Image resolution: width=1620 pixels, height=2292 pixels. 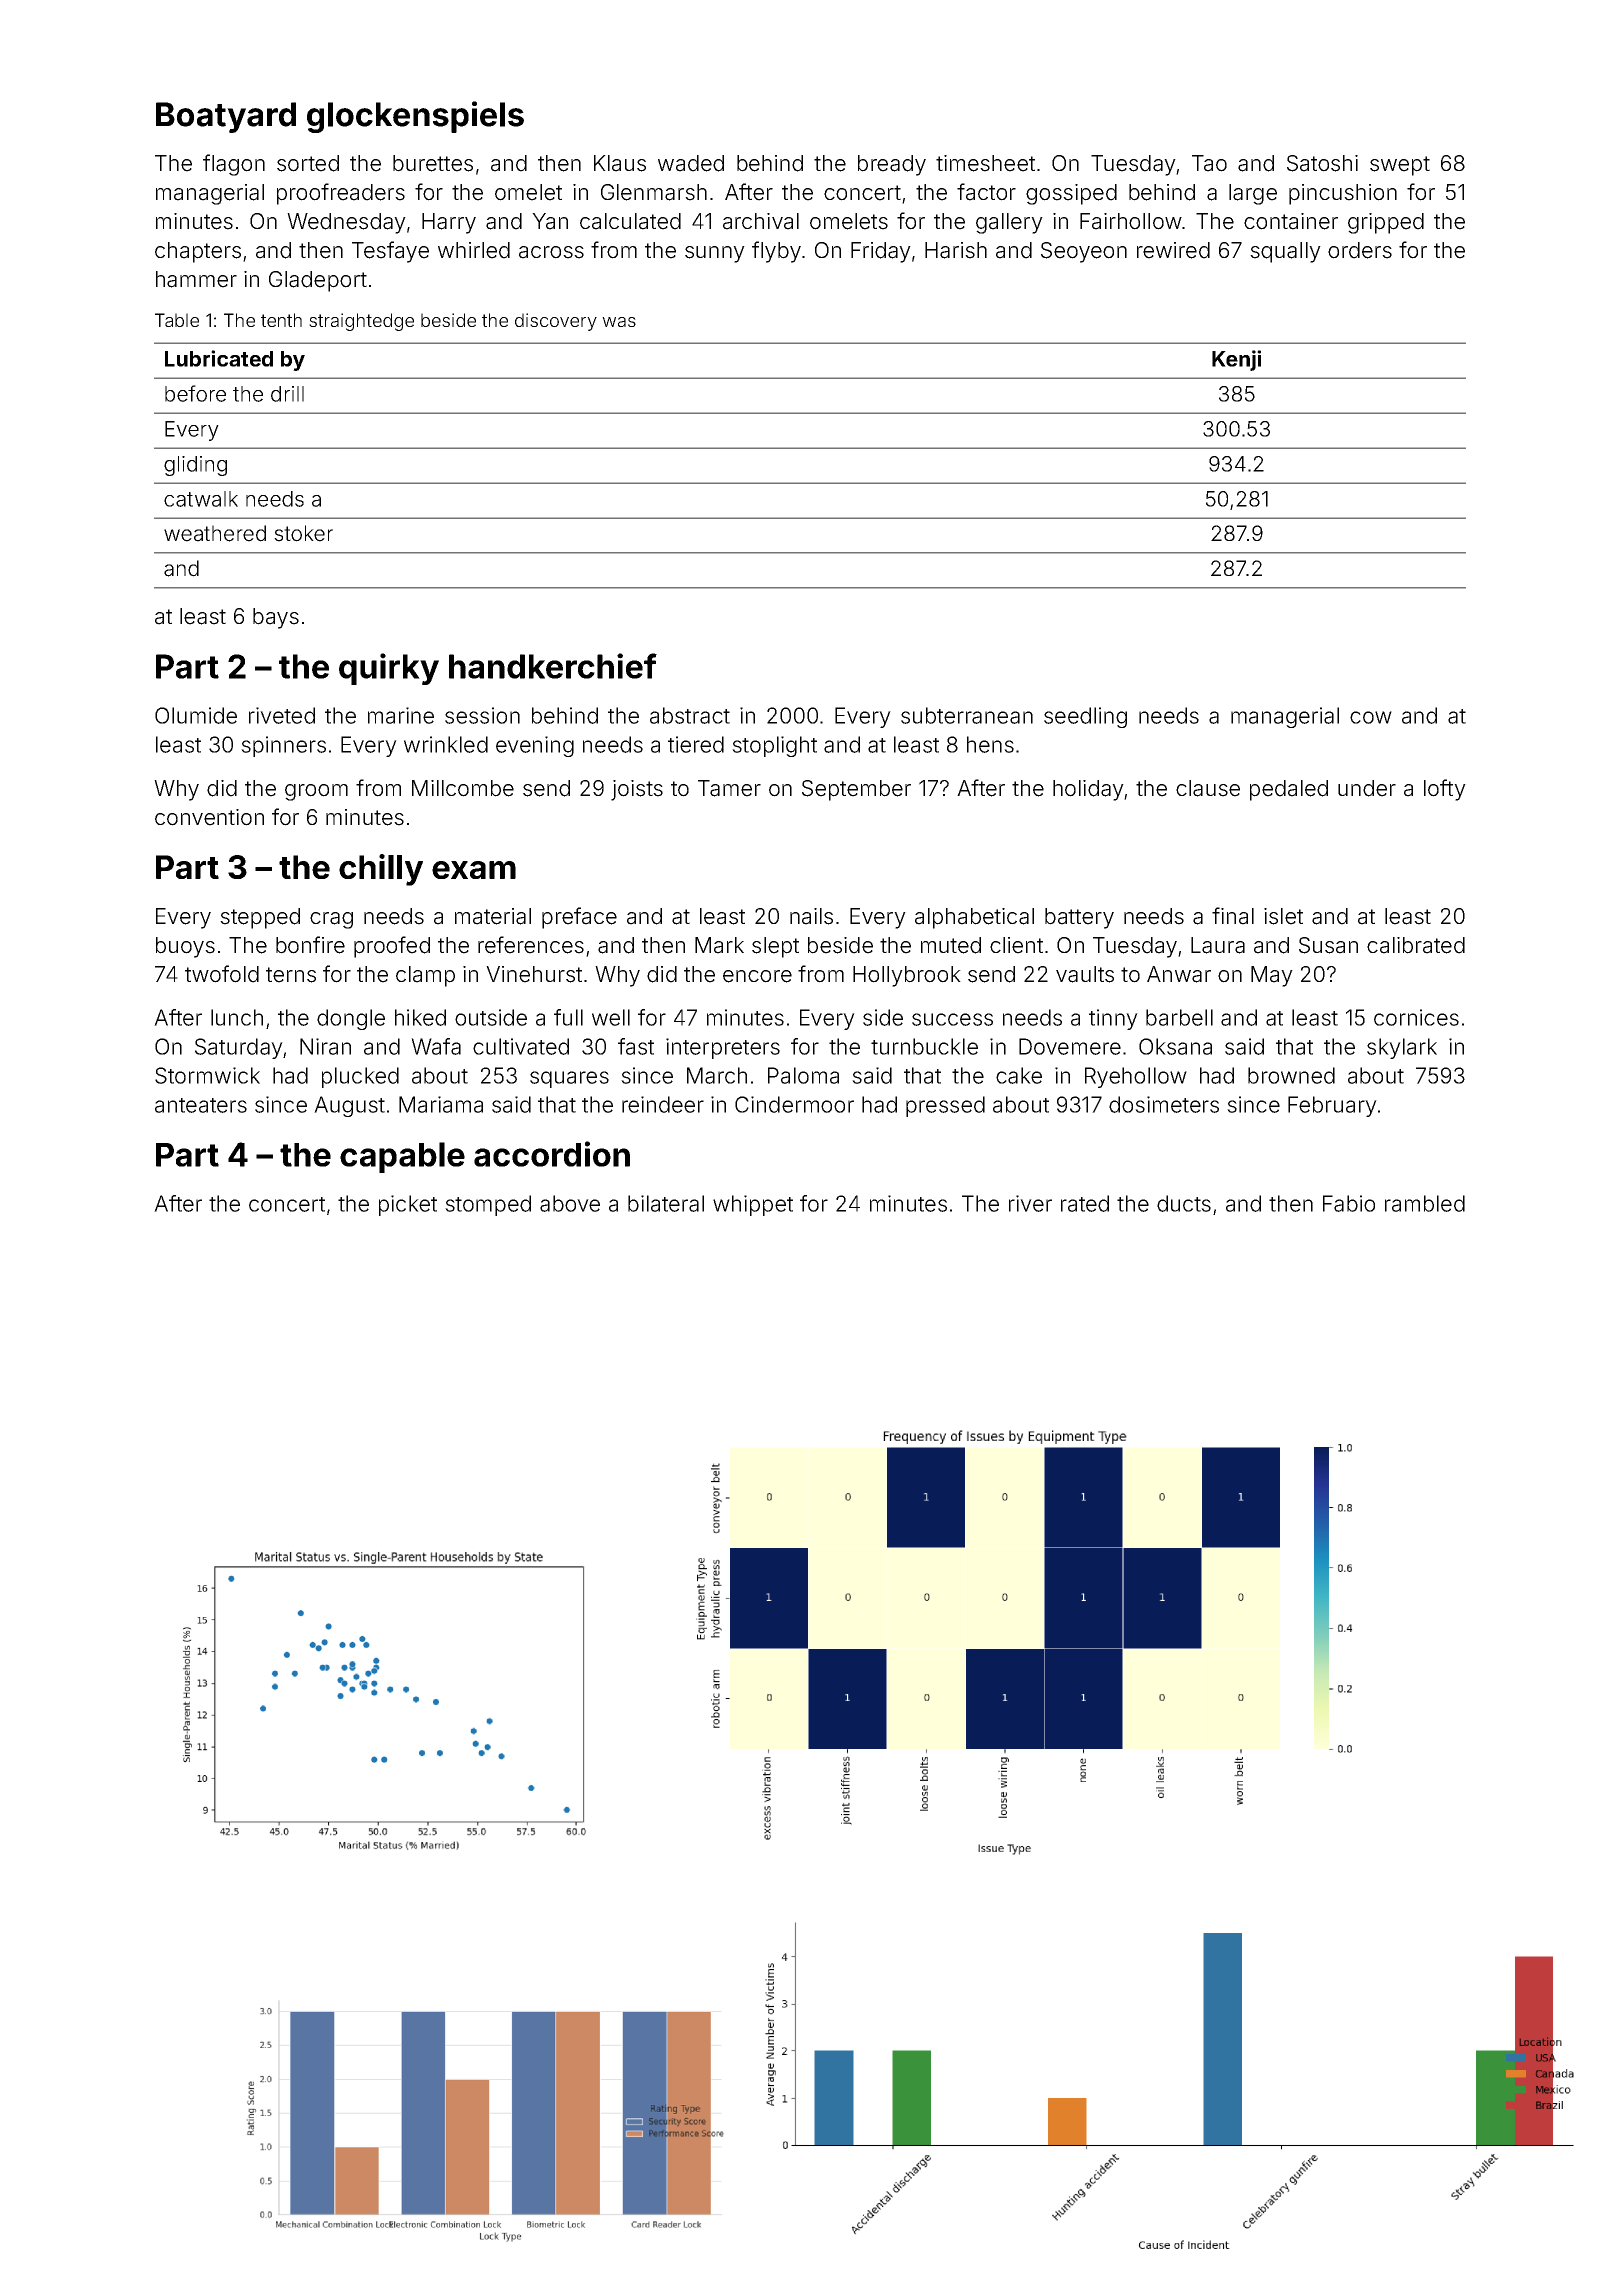 What do you see at coordinates (1030, 1203) in the screenshot?
I see `river` at bounding box center [1030, 1203].
